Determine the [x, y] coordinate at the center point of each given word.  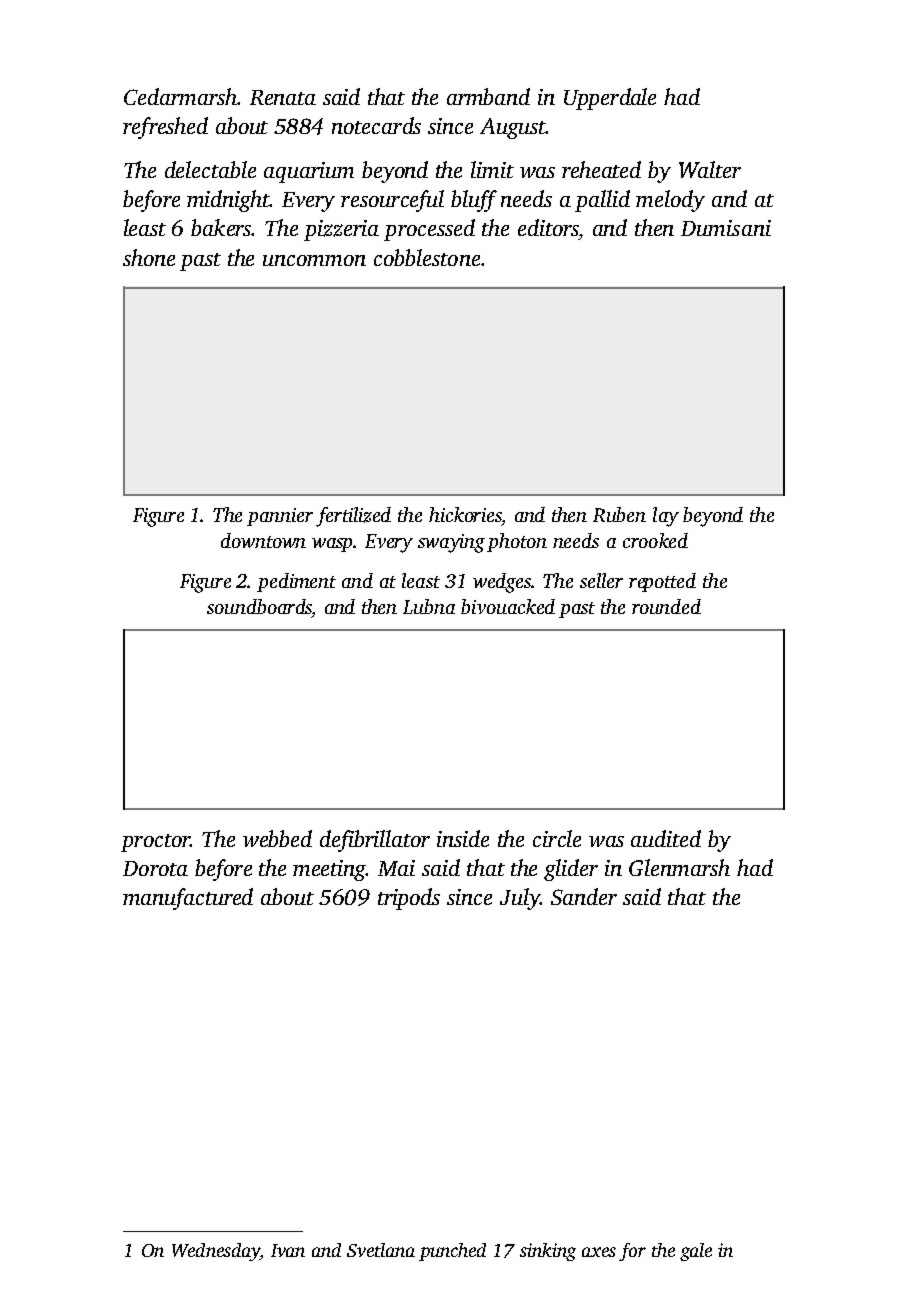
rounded [666, 606]
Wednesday [216, 1252]
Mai [396, 868]
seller [601, 580]
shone [149, 257]
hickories [465, 514]
